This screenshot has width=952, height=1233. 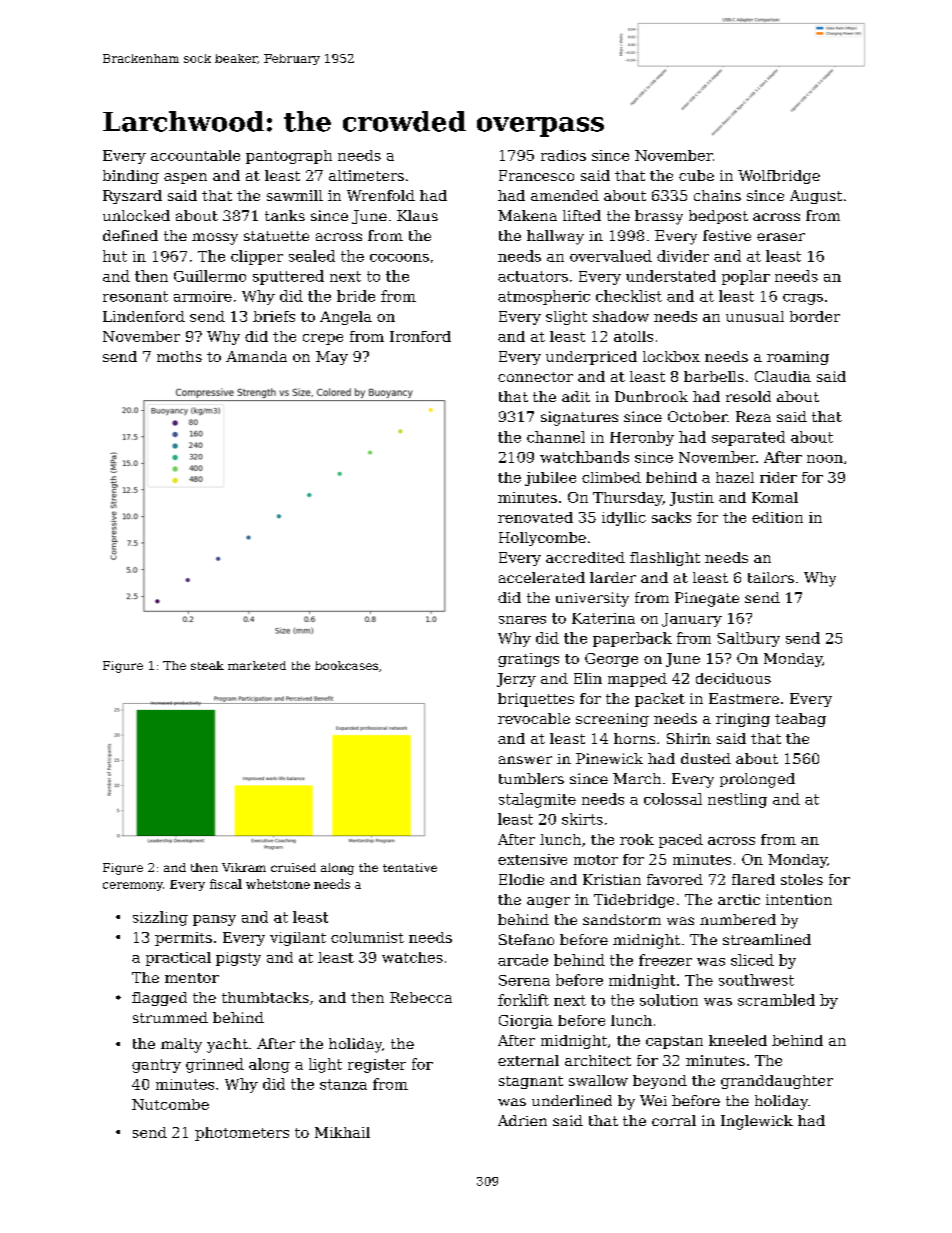 What do you see at coordinates (276, 236) in the screenshot?
I see `statuette` at bounding box center [276, 236].
